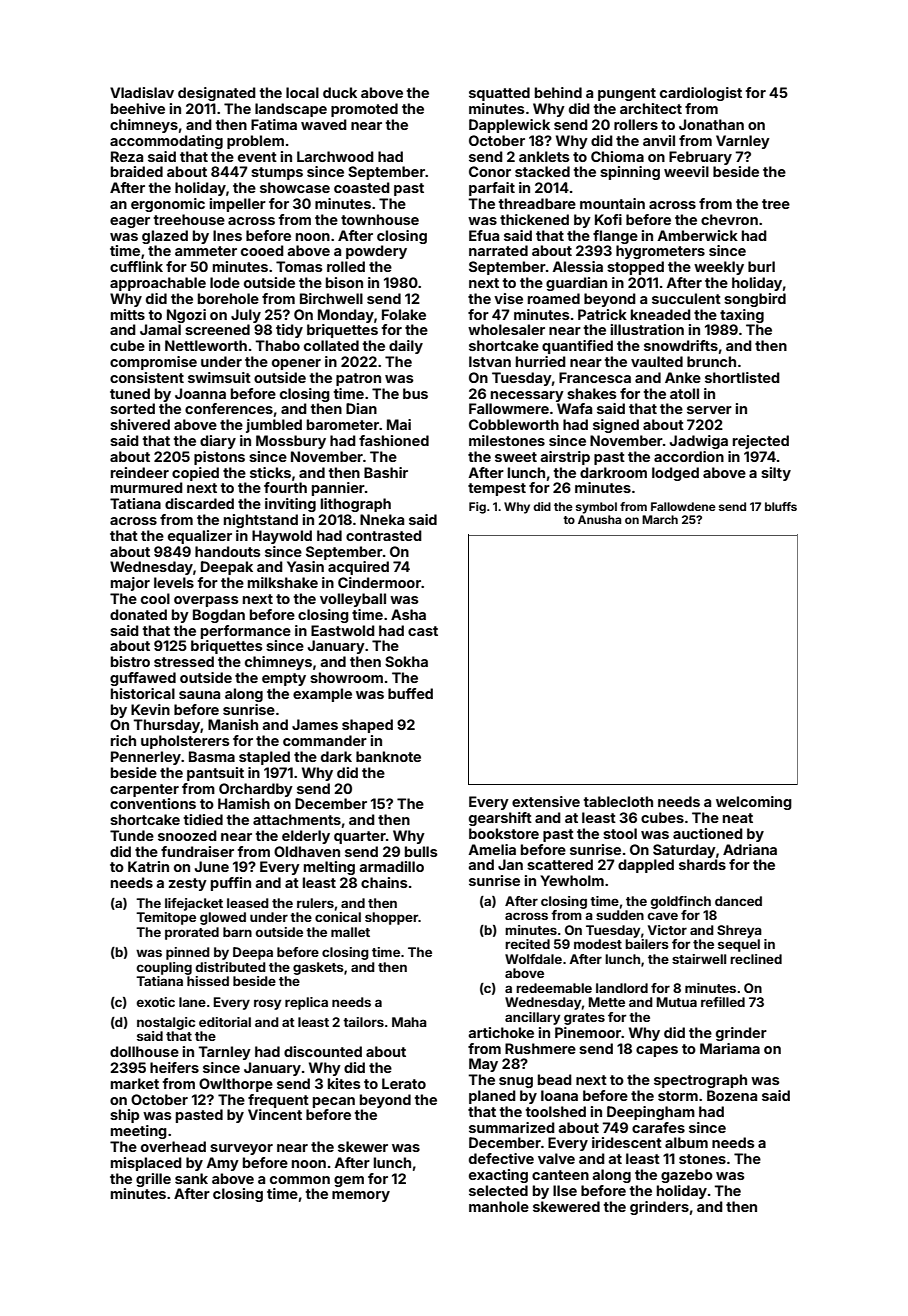  What do you see at coordinates (410, 693) in the screenshot?
I see `buffed` at bounding box center [410, 693].
